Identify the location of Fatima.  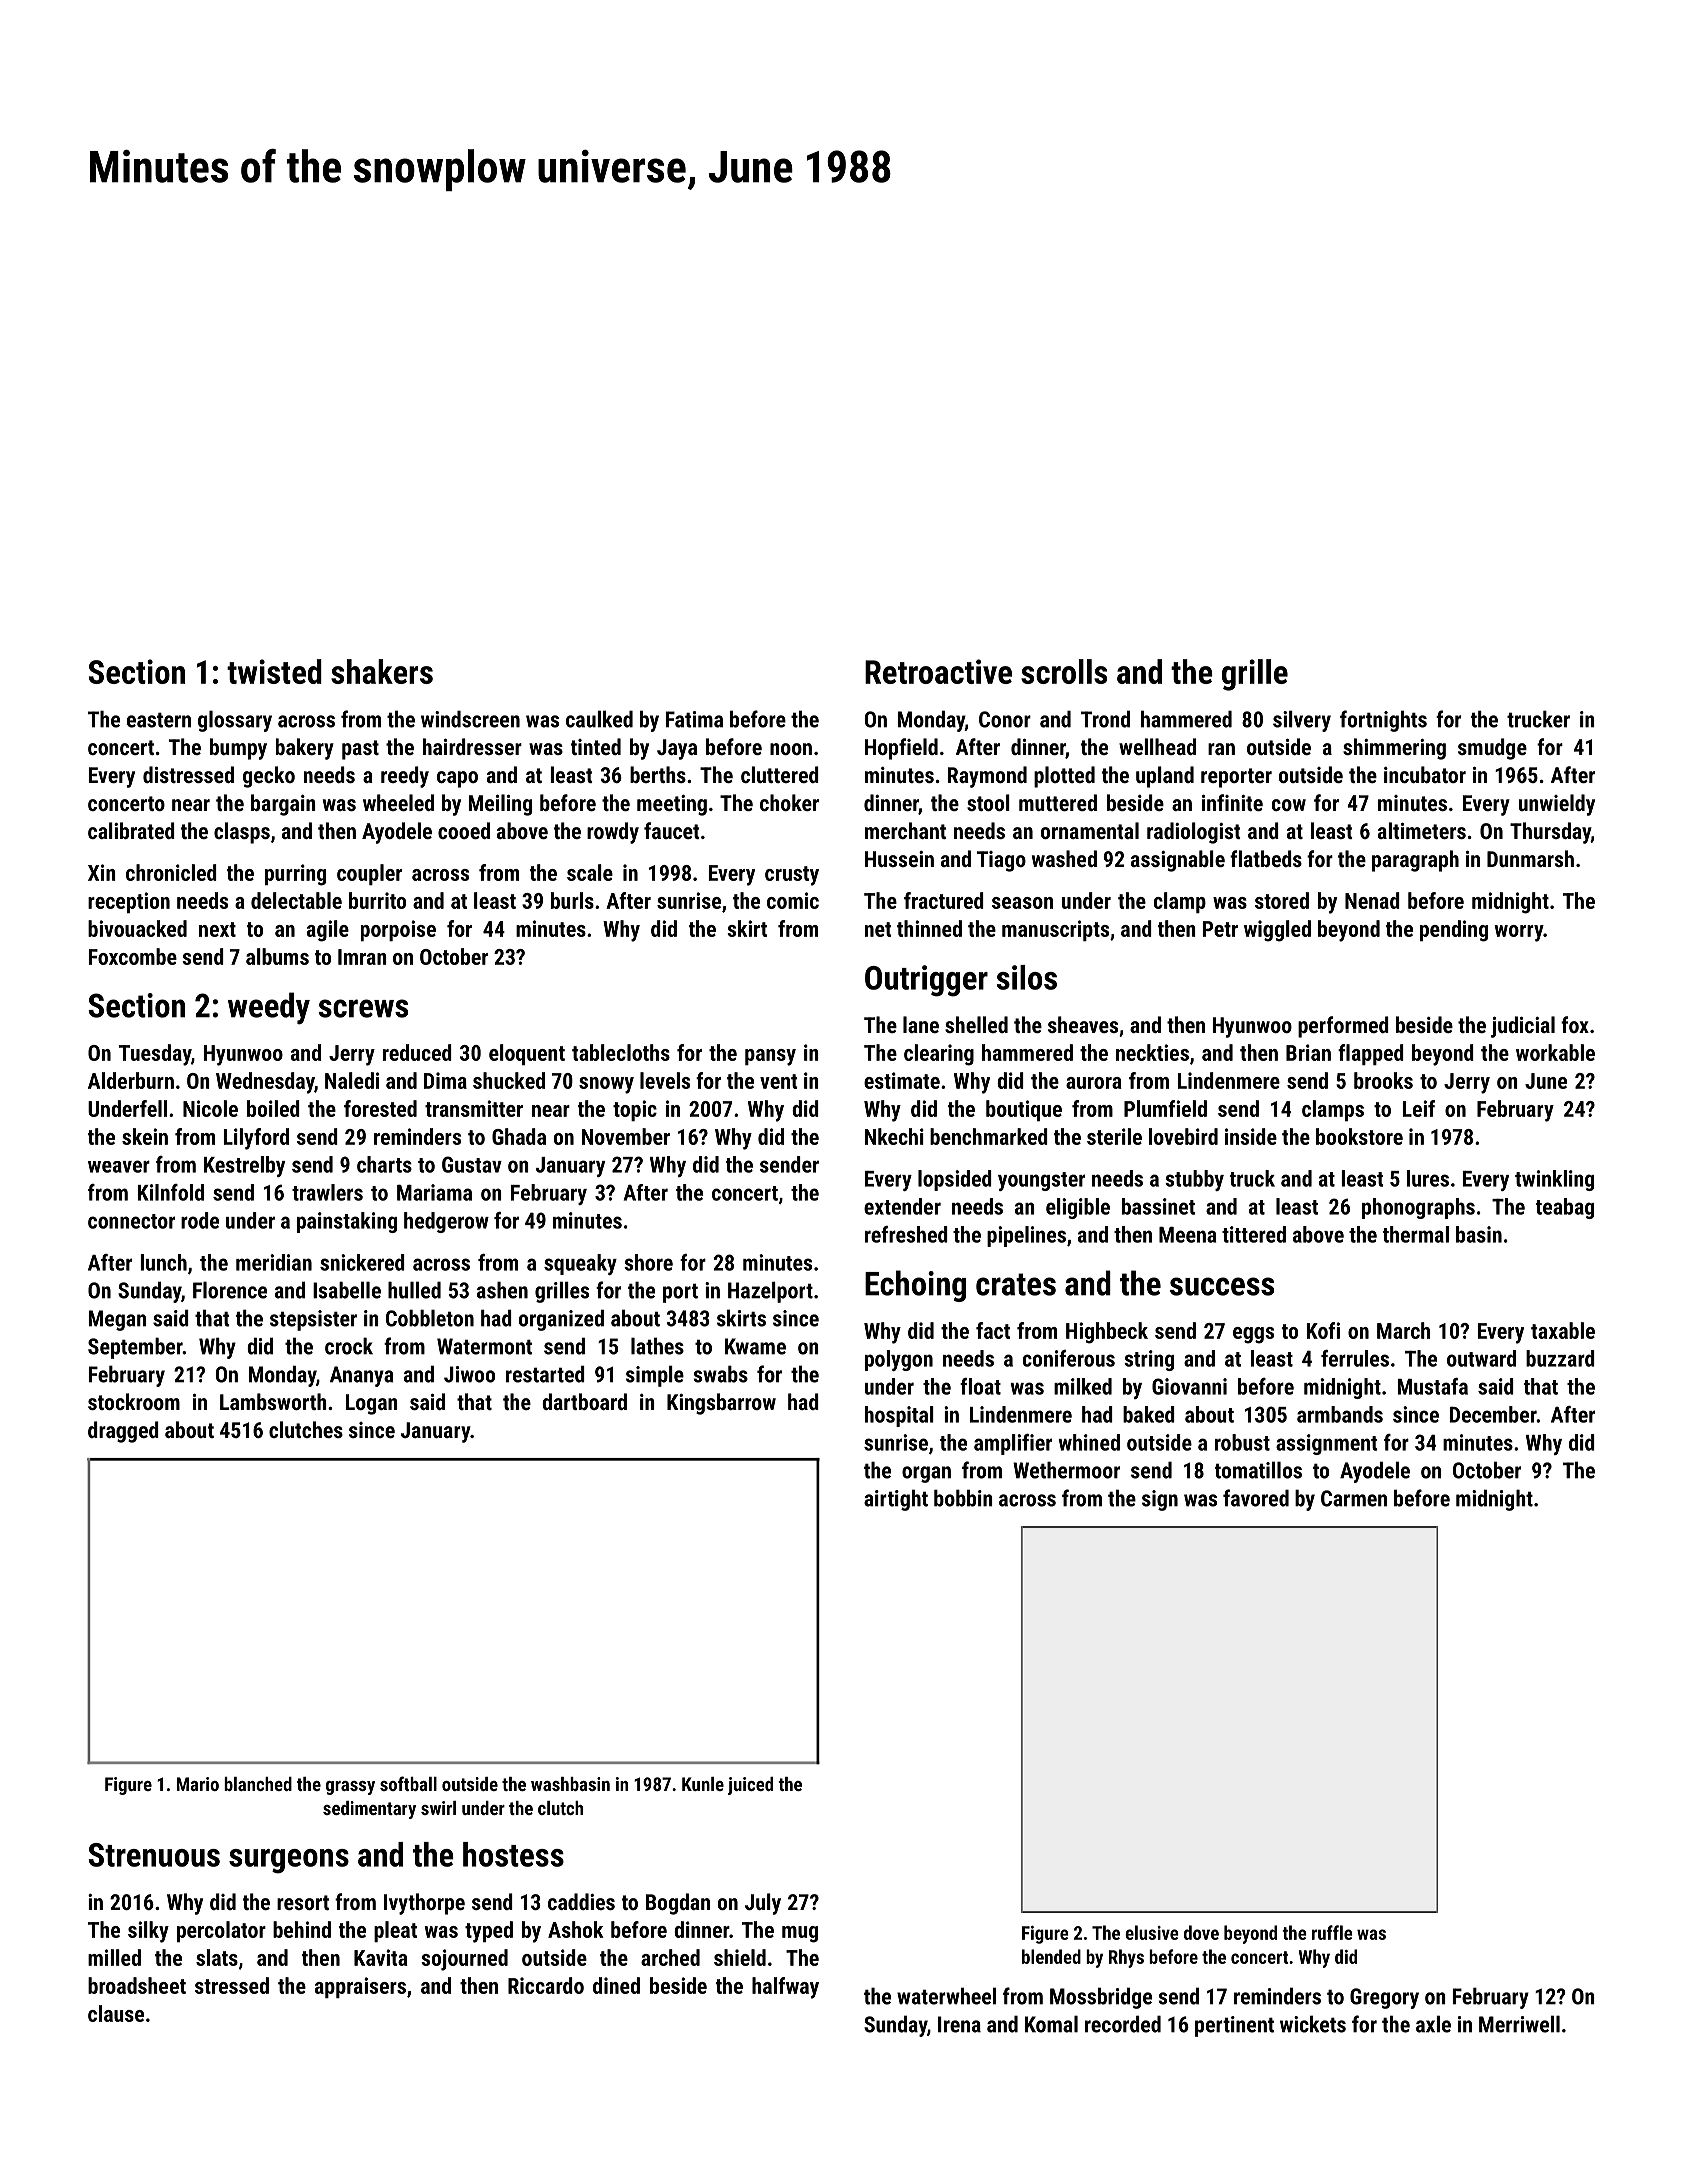
(694, 719).
